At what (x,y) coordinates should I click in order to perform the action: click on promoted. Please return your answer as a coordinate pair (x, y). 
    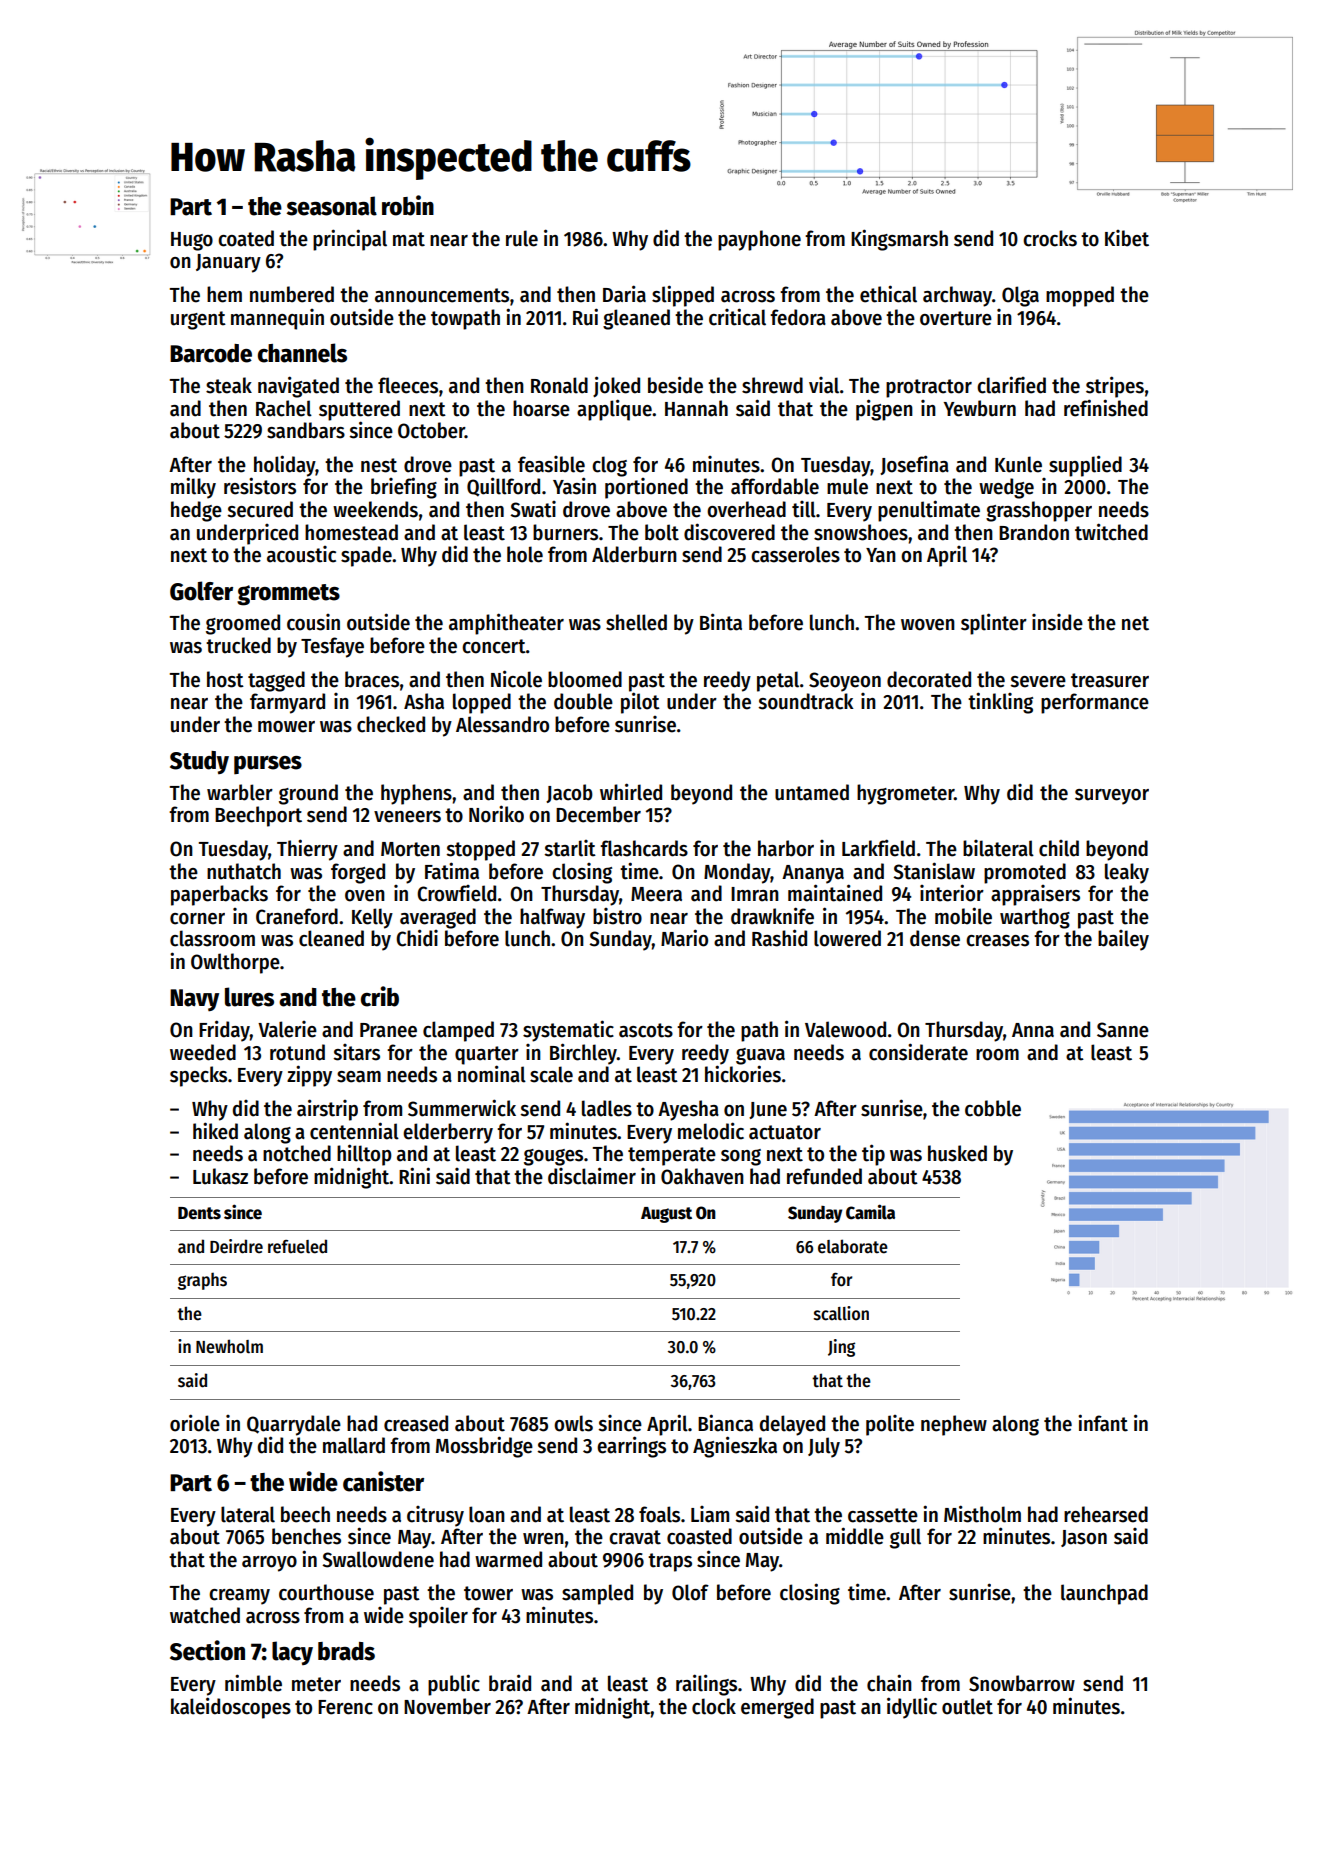
    Looking at the image, I should click on (1025, 873).
